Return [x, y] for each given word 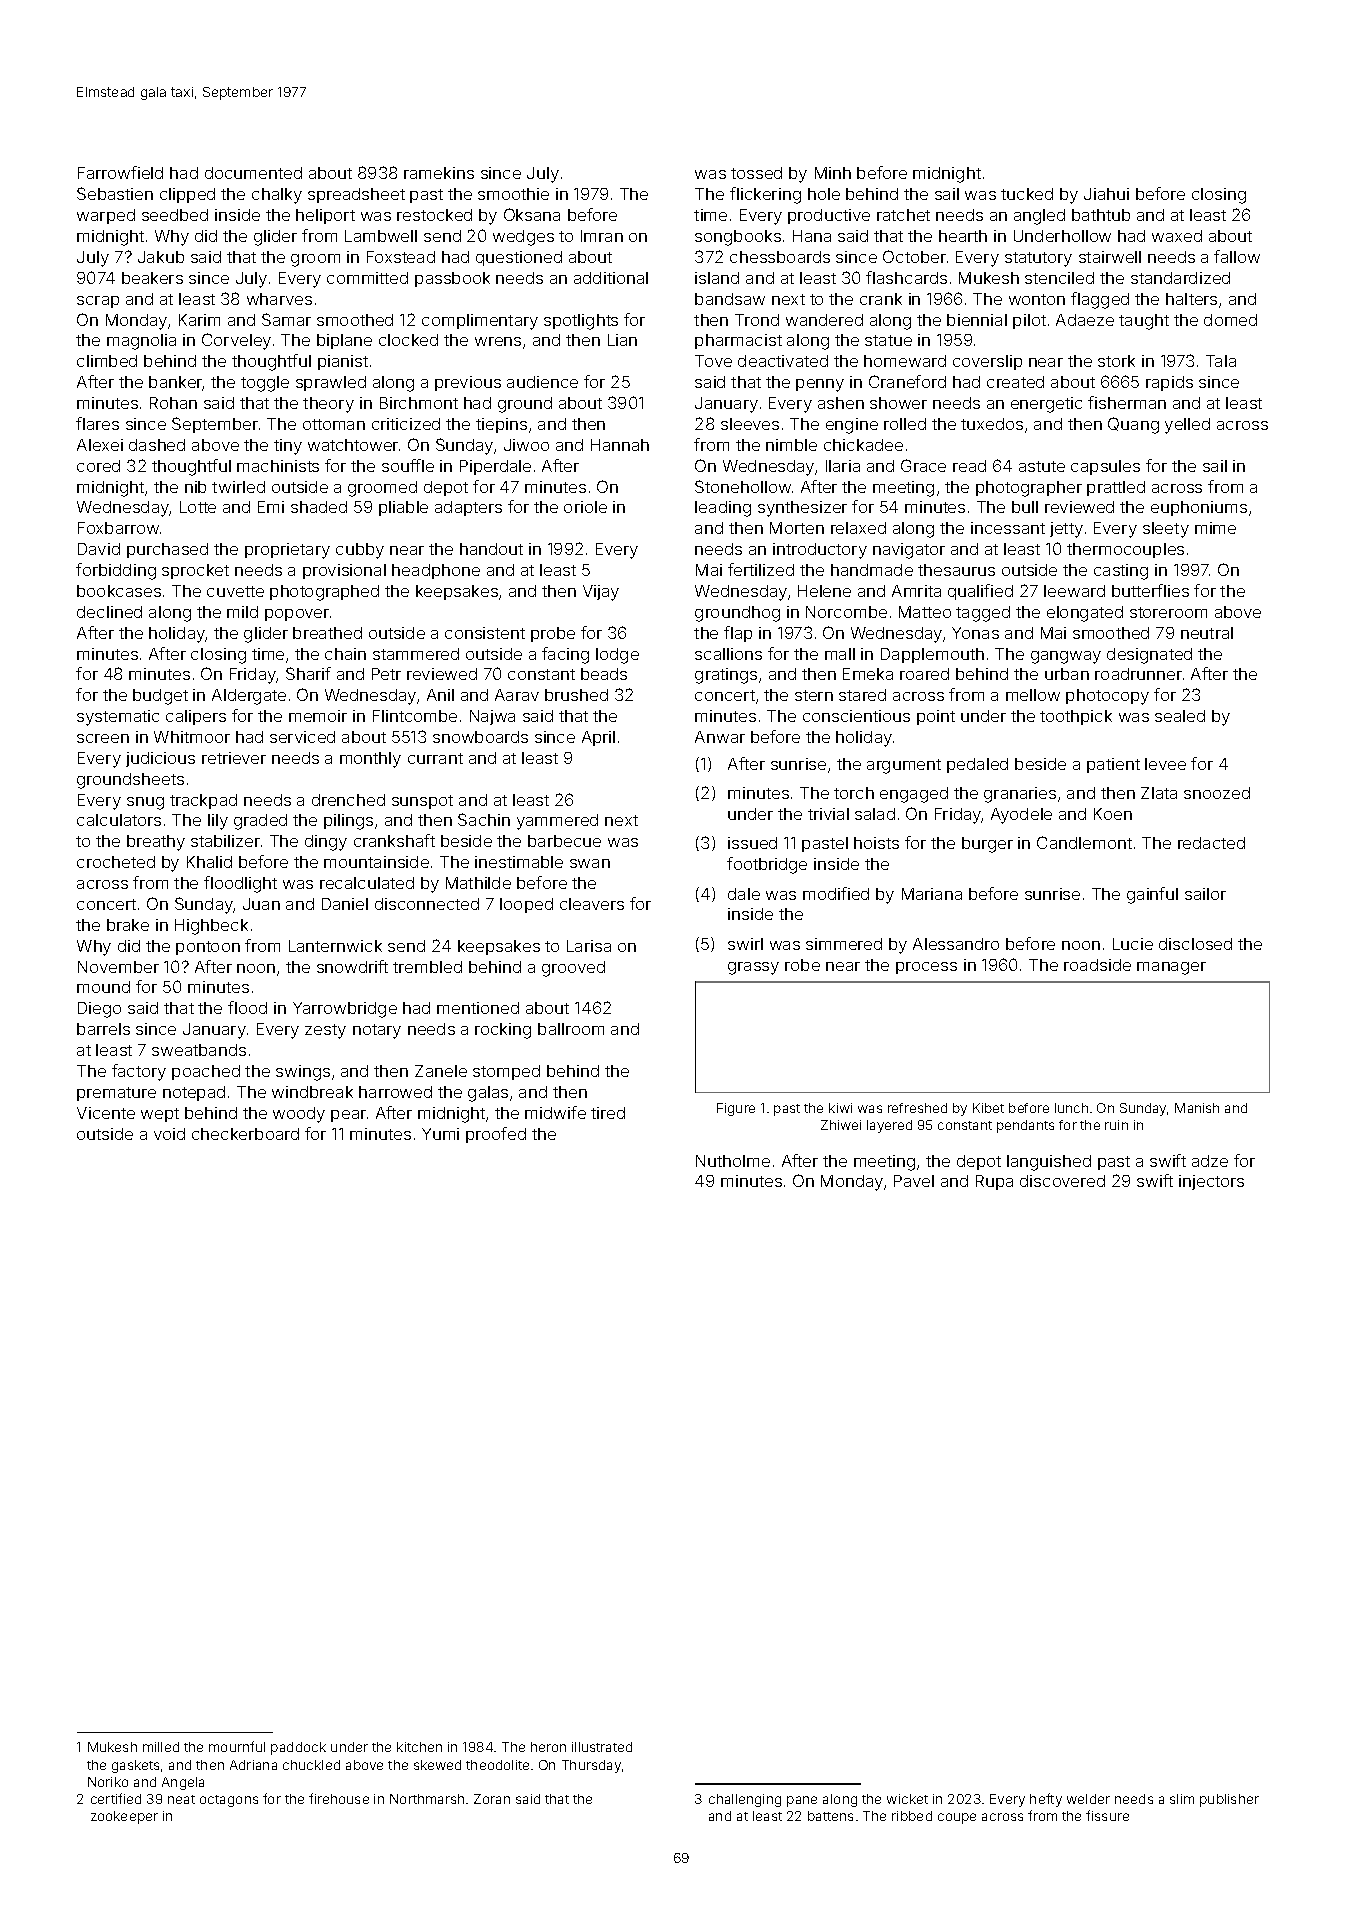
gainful [1152, 895]
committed [367, 278]
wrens [498, 341]
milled [161, 1747]
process [926, 968]
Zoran [492, 1799]
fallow [1237, 256]
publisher [1229, 1800]
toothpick [1076, 717]
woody [299, 1115]
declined [109, 612]
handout [491, 549]
